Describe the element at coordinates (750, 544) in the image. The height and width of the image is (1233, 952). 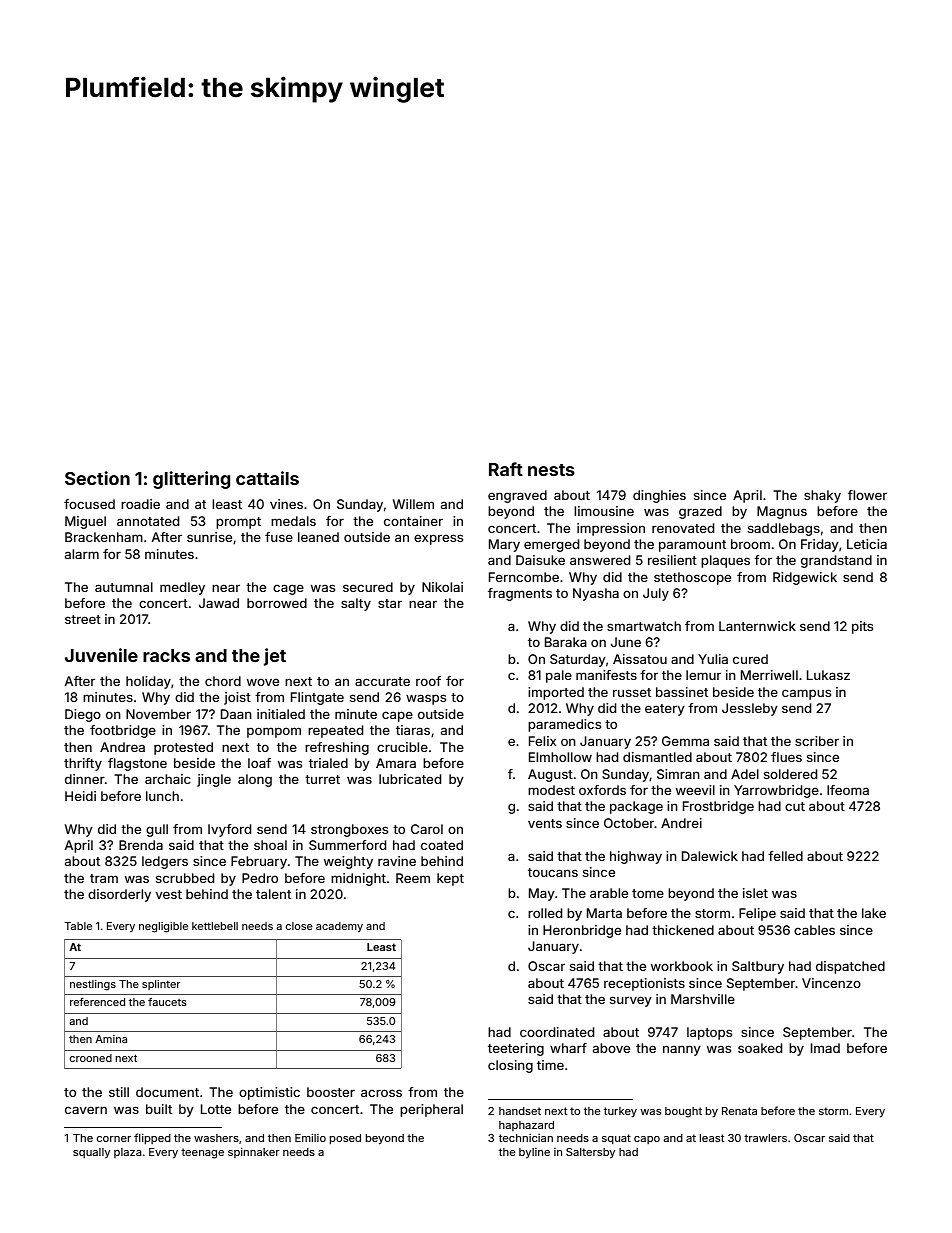
I see `broom` at that location.
